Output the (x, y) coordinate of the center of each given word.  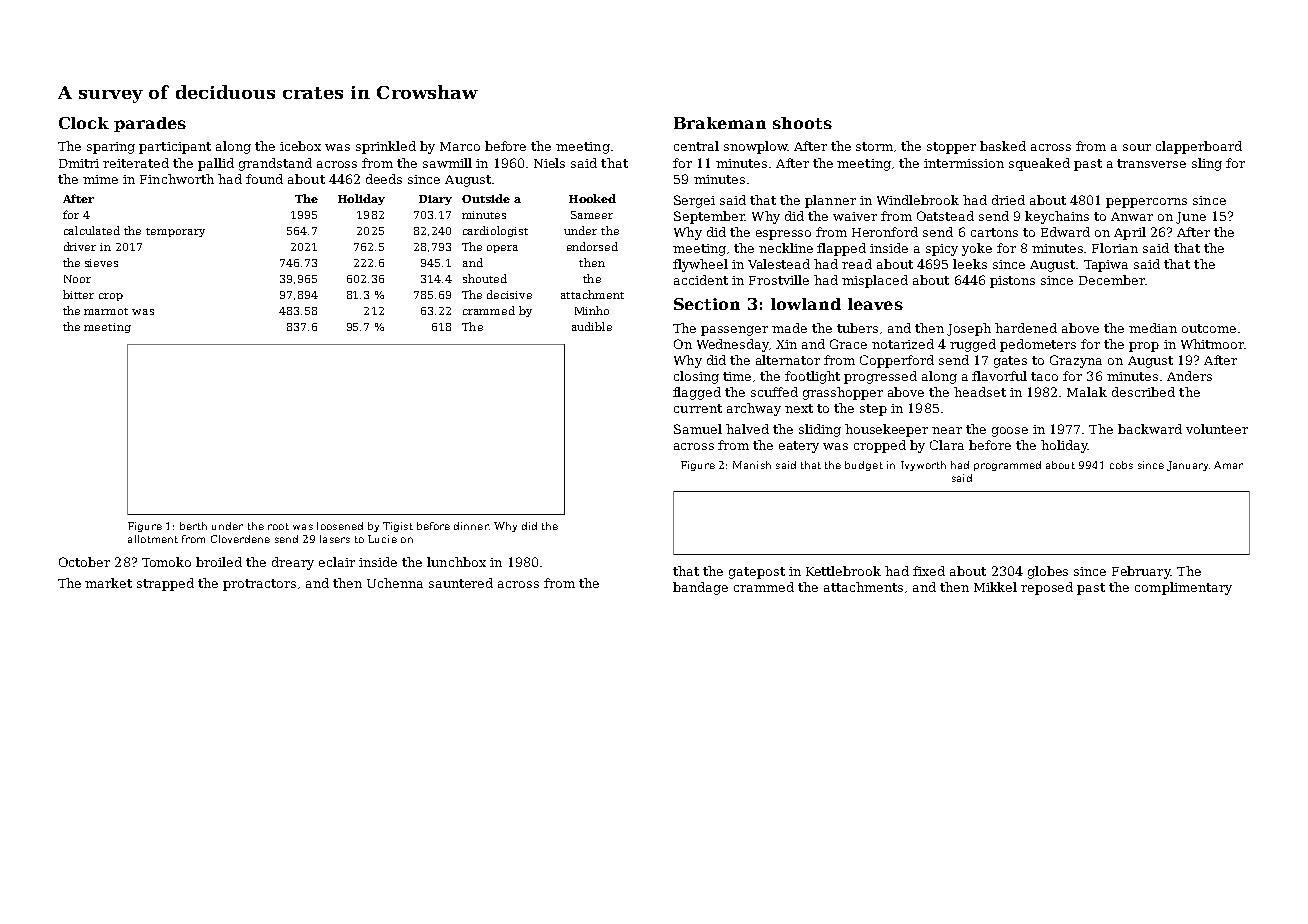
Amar (1228, 465)
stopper (951, 148)
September (709, 217)
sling (1207, 164)
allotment (153, 539)
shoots (802, 123)
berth (193, 526)
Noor (77, 279)
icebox (300, 146)
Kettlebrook (843, 571)
